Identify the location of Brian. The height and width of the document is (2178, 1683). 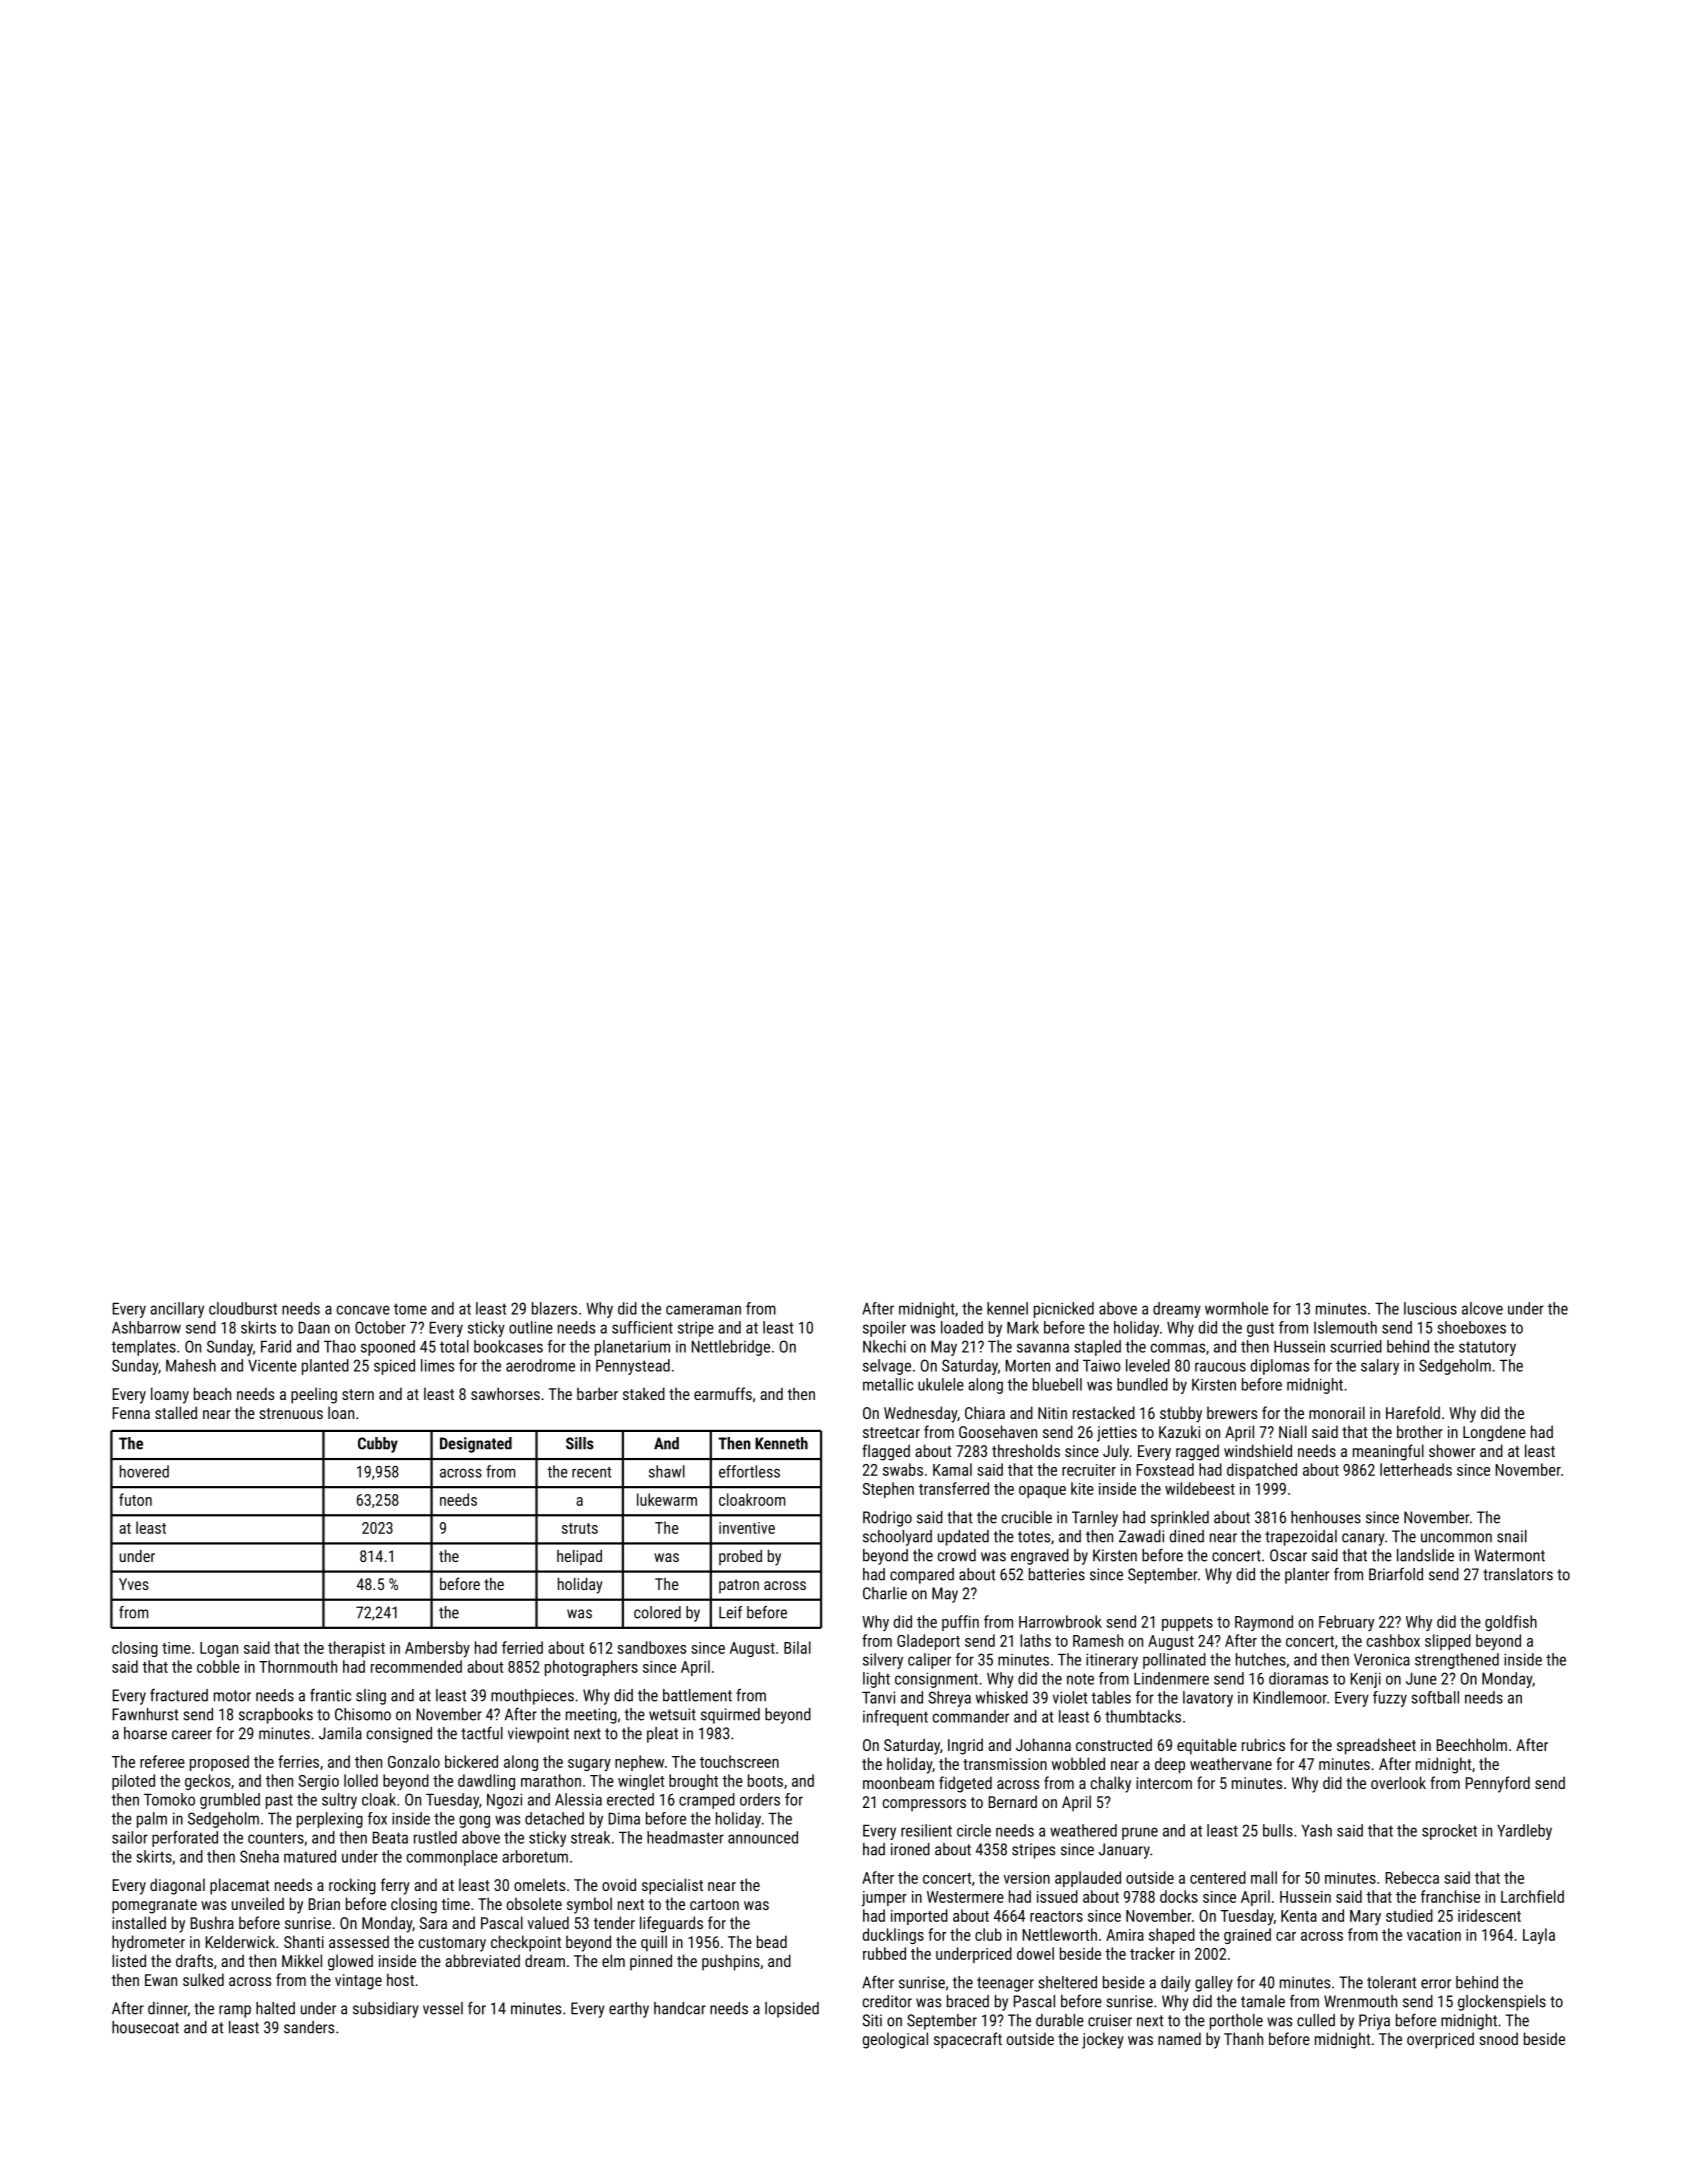
(324, 1904).
